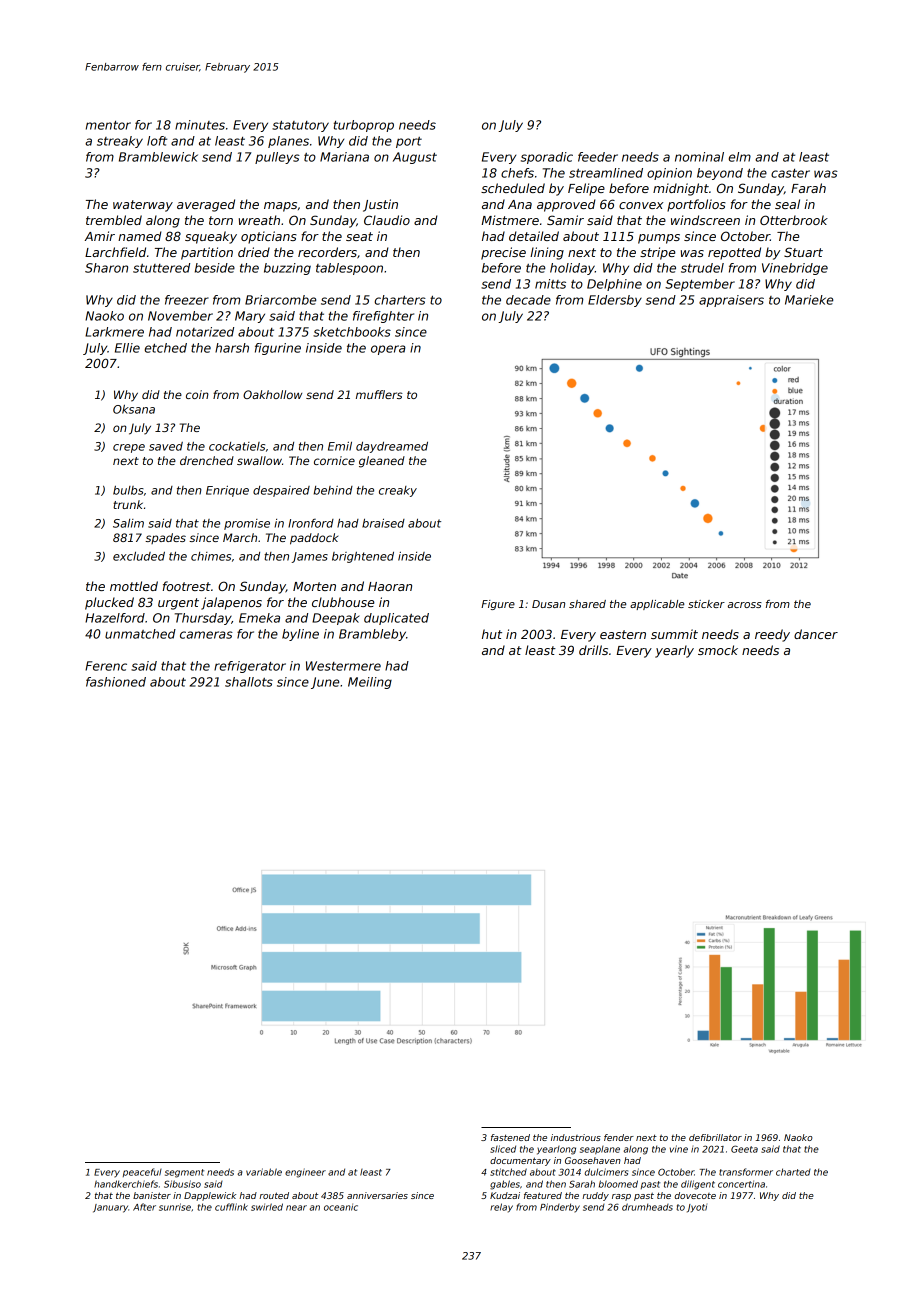 The image size is (924, 1308). I want to click on defibrillator, so click(715, 1137).
